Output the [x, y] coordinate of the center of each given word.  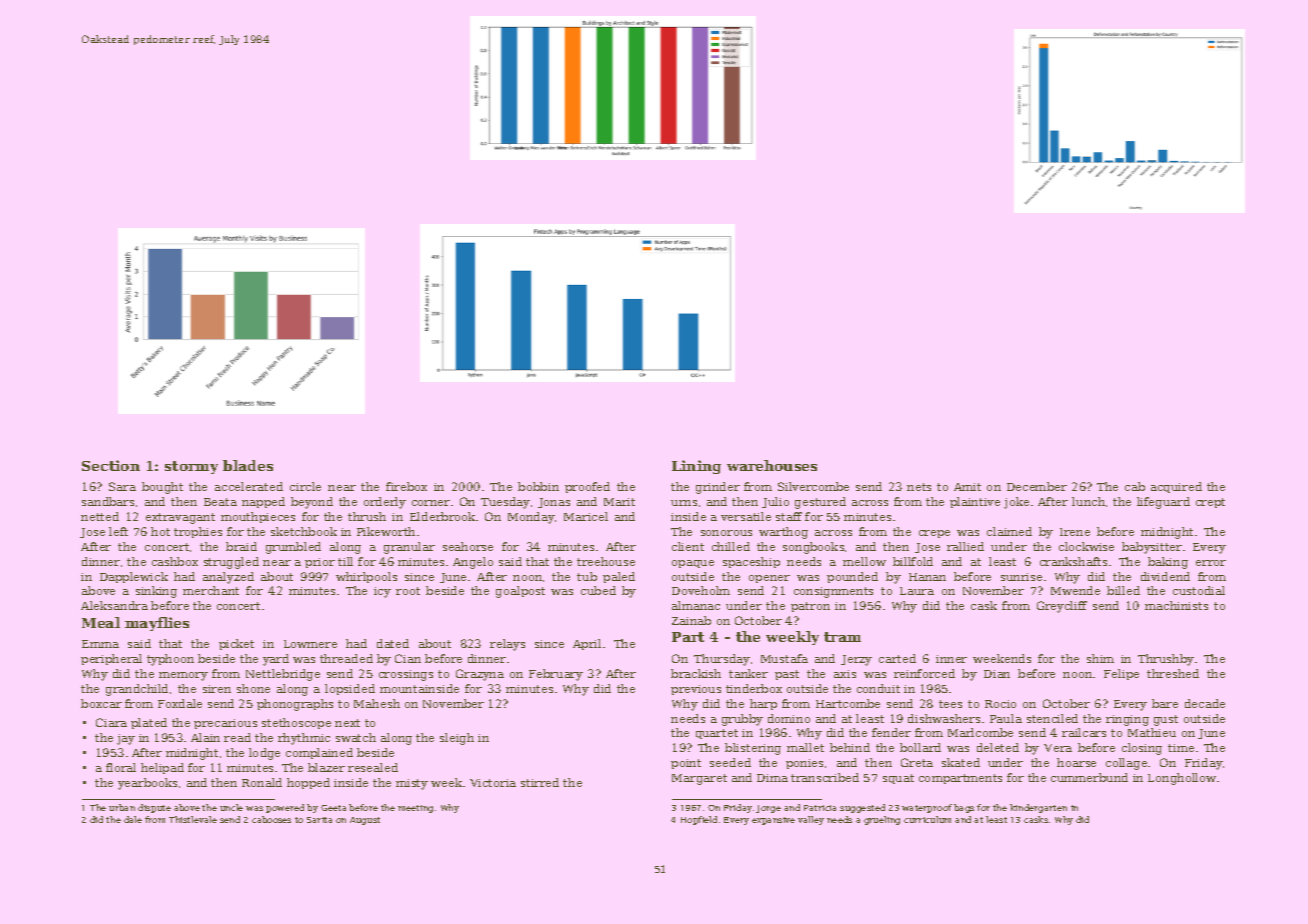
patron [810, 607]
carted [897, 658]
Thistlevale [193, 819]
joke [1016, 503]
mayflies [157, 624]
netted [100, 516]
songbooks [813, 548]
